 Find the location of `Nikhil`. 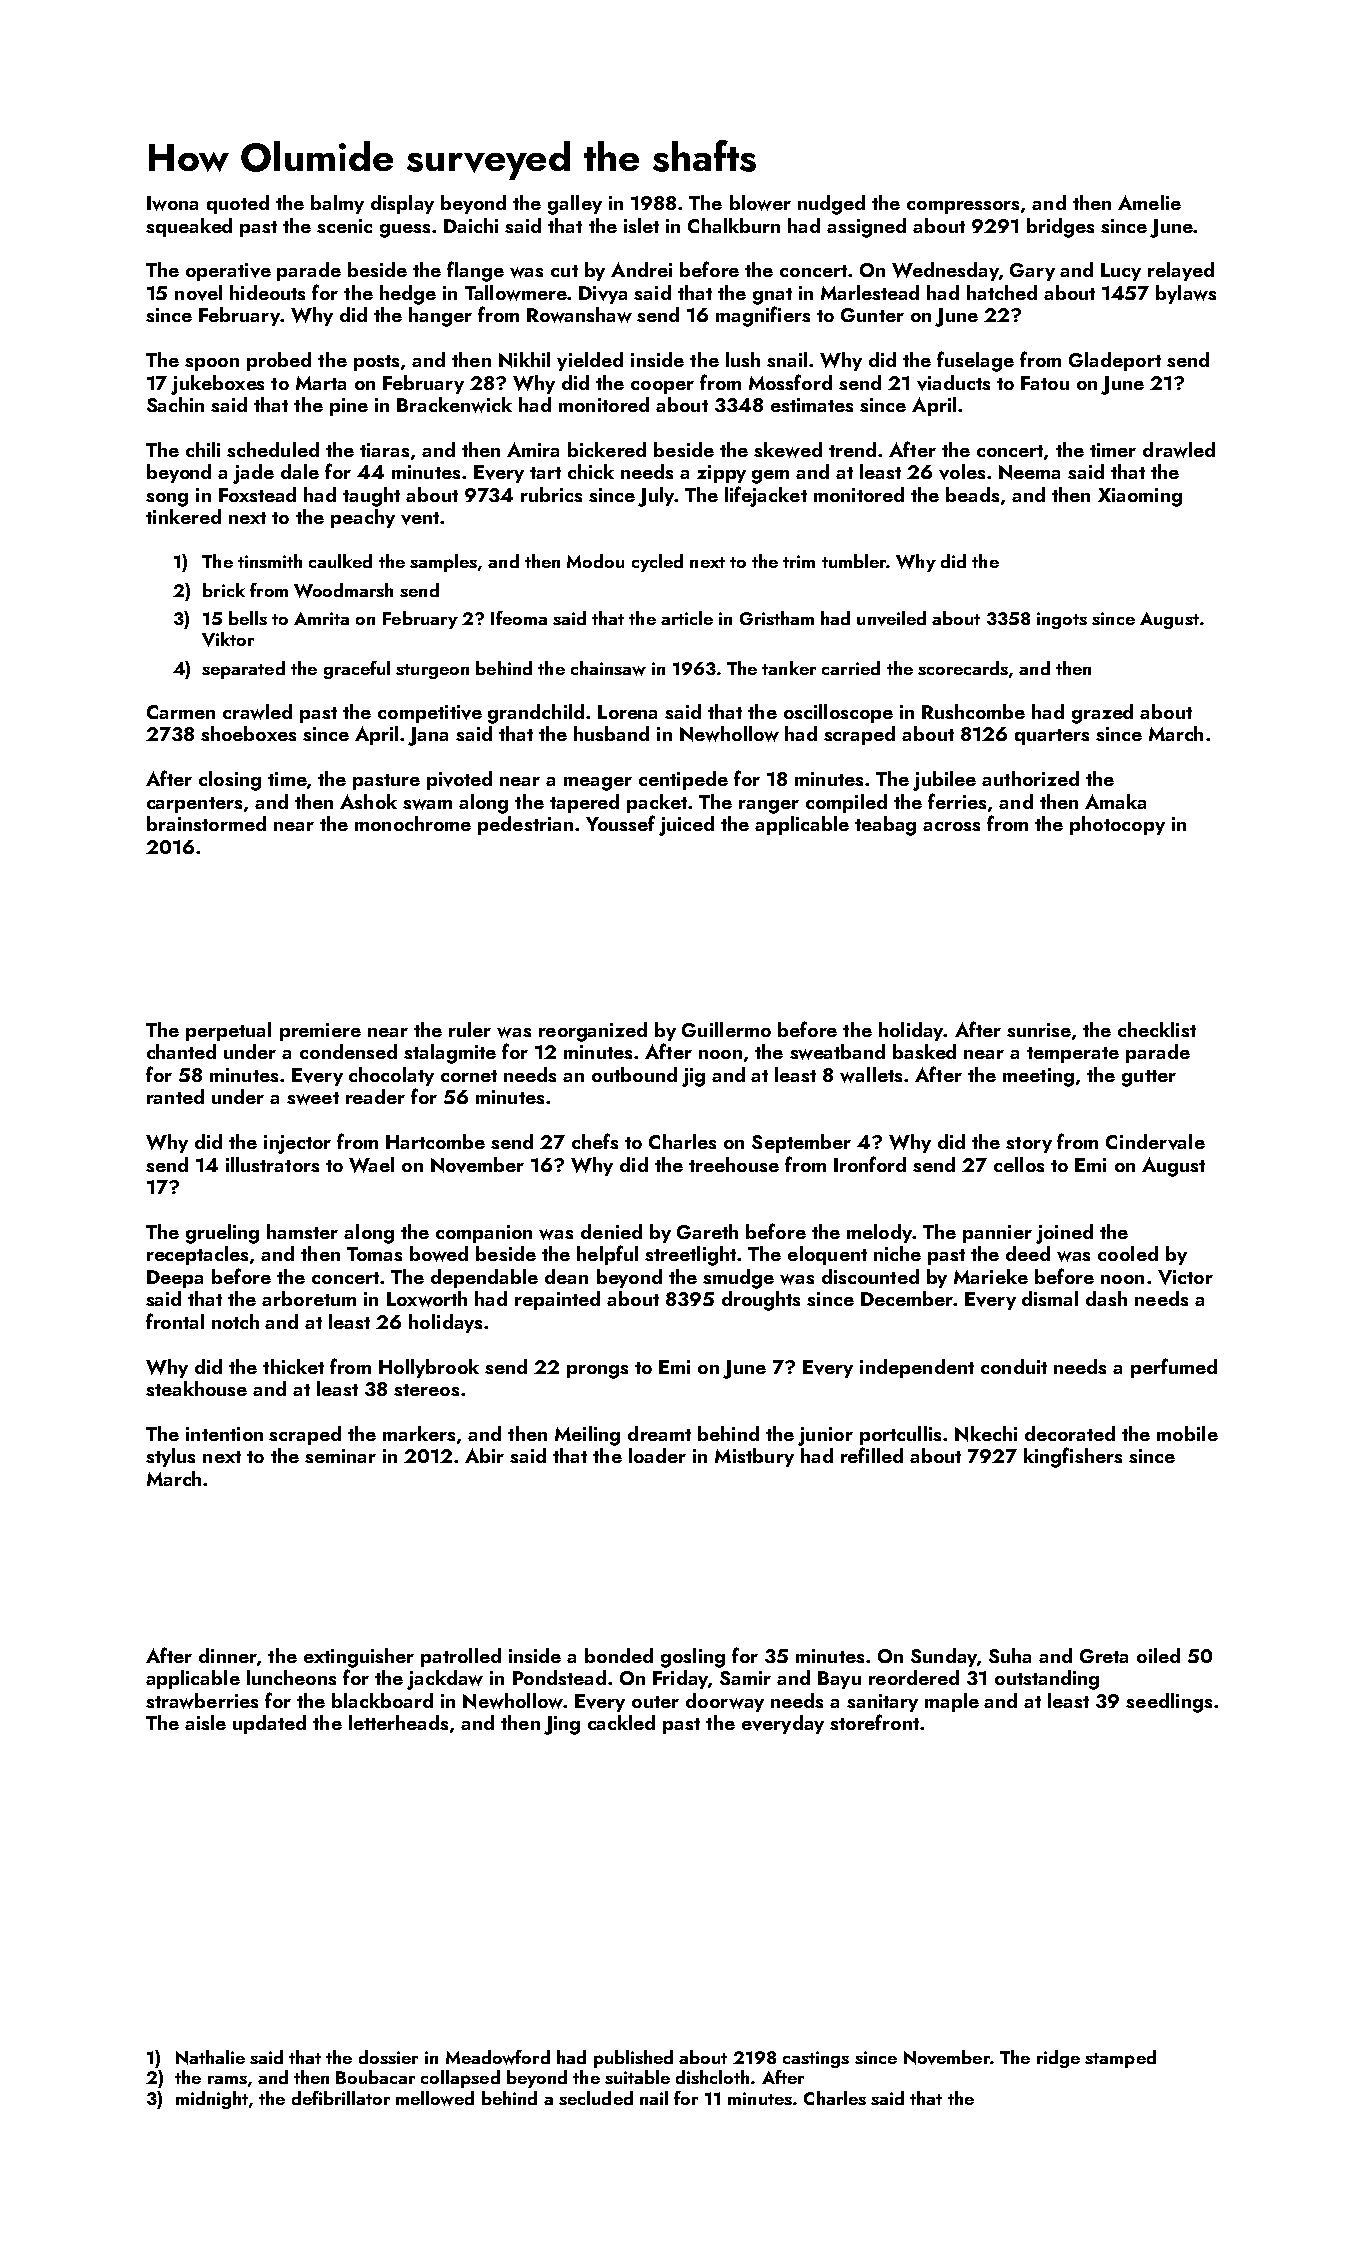

Nikhil is located at coordinates (524, 360).
